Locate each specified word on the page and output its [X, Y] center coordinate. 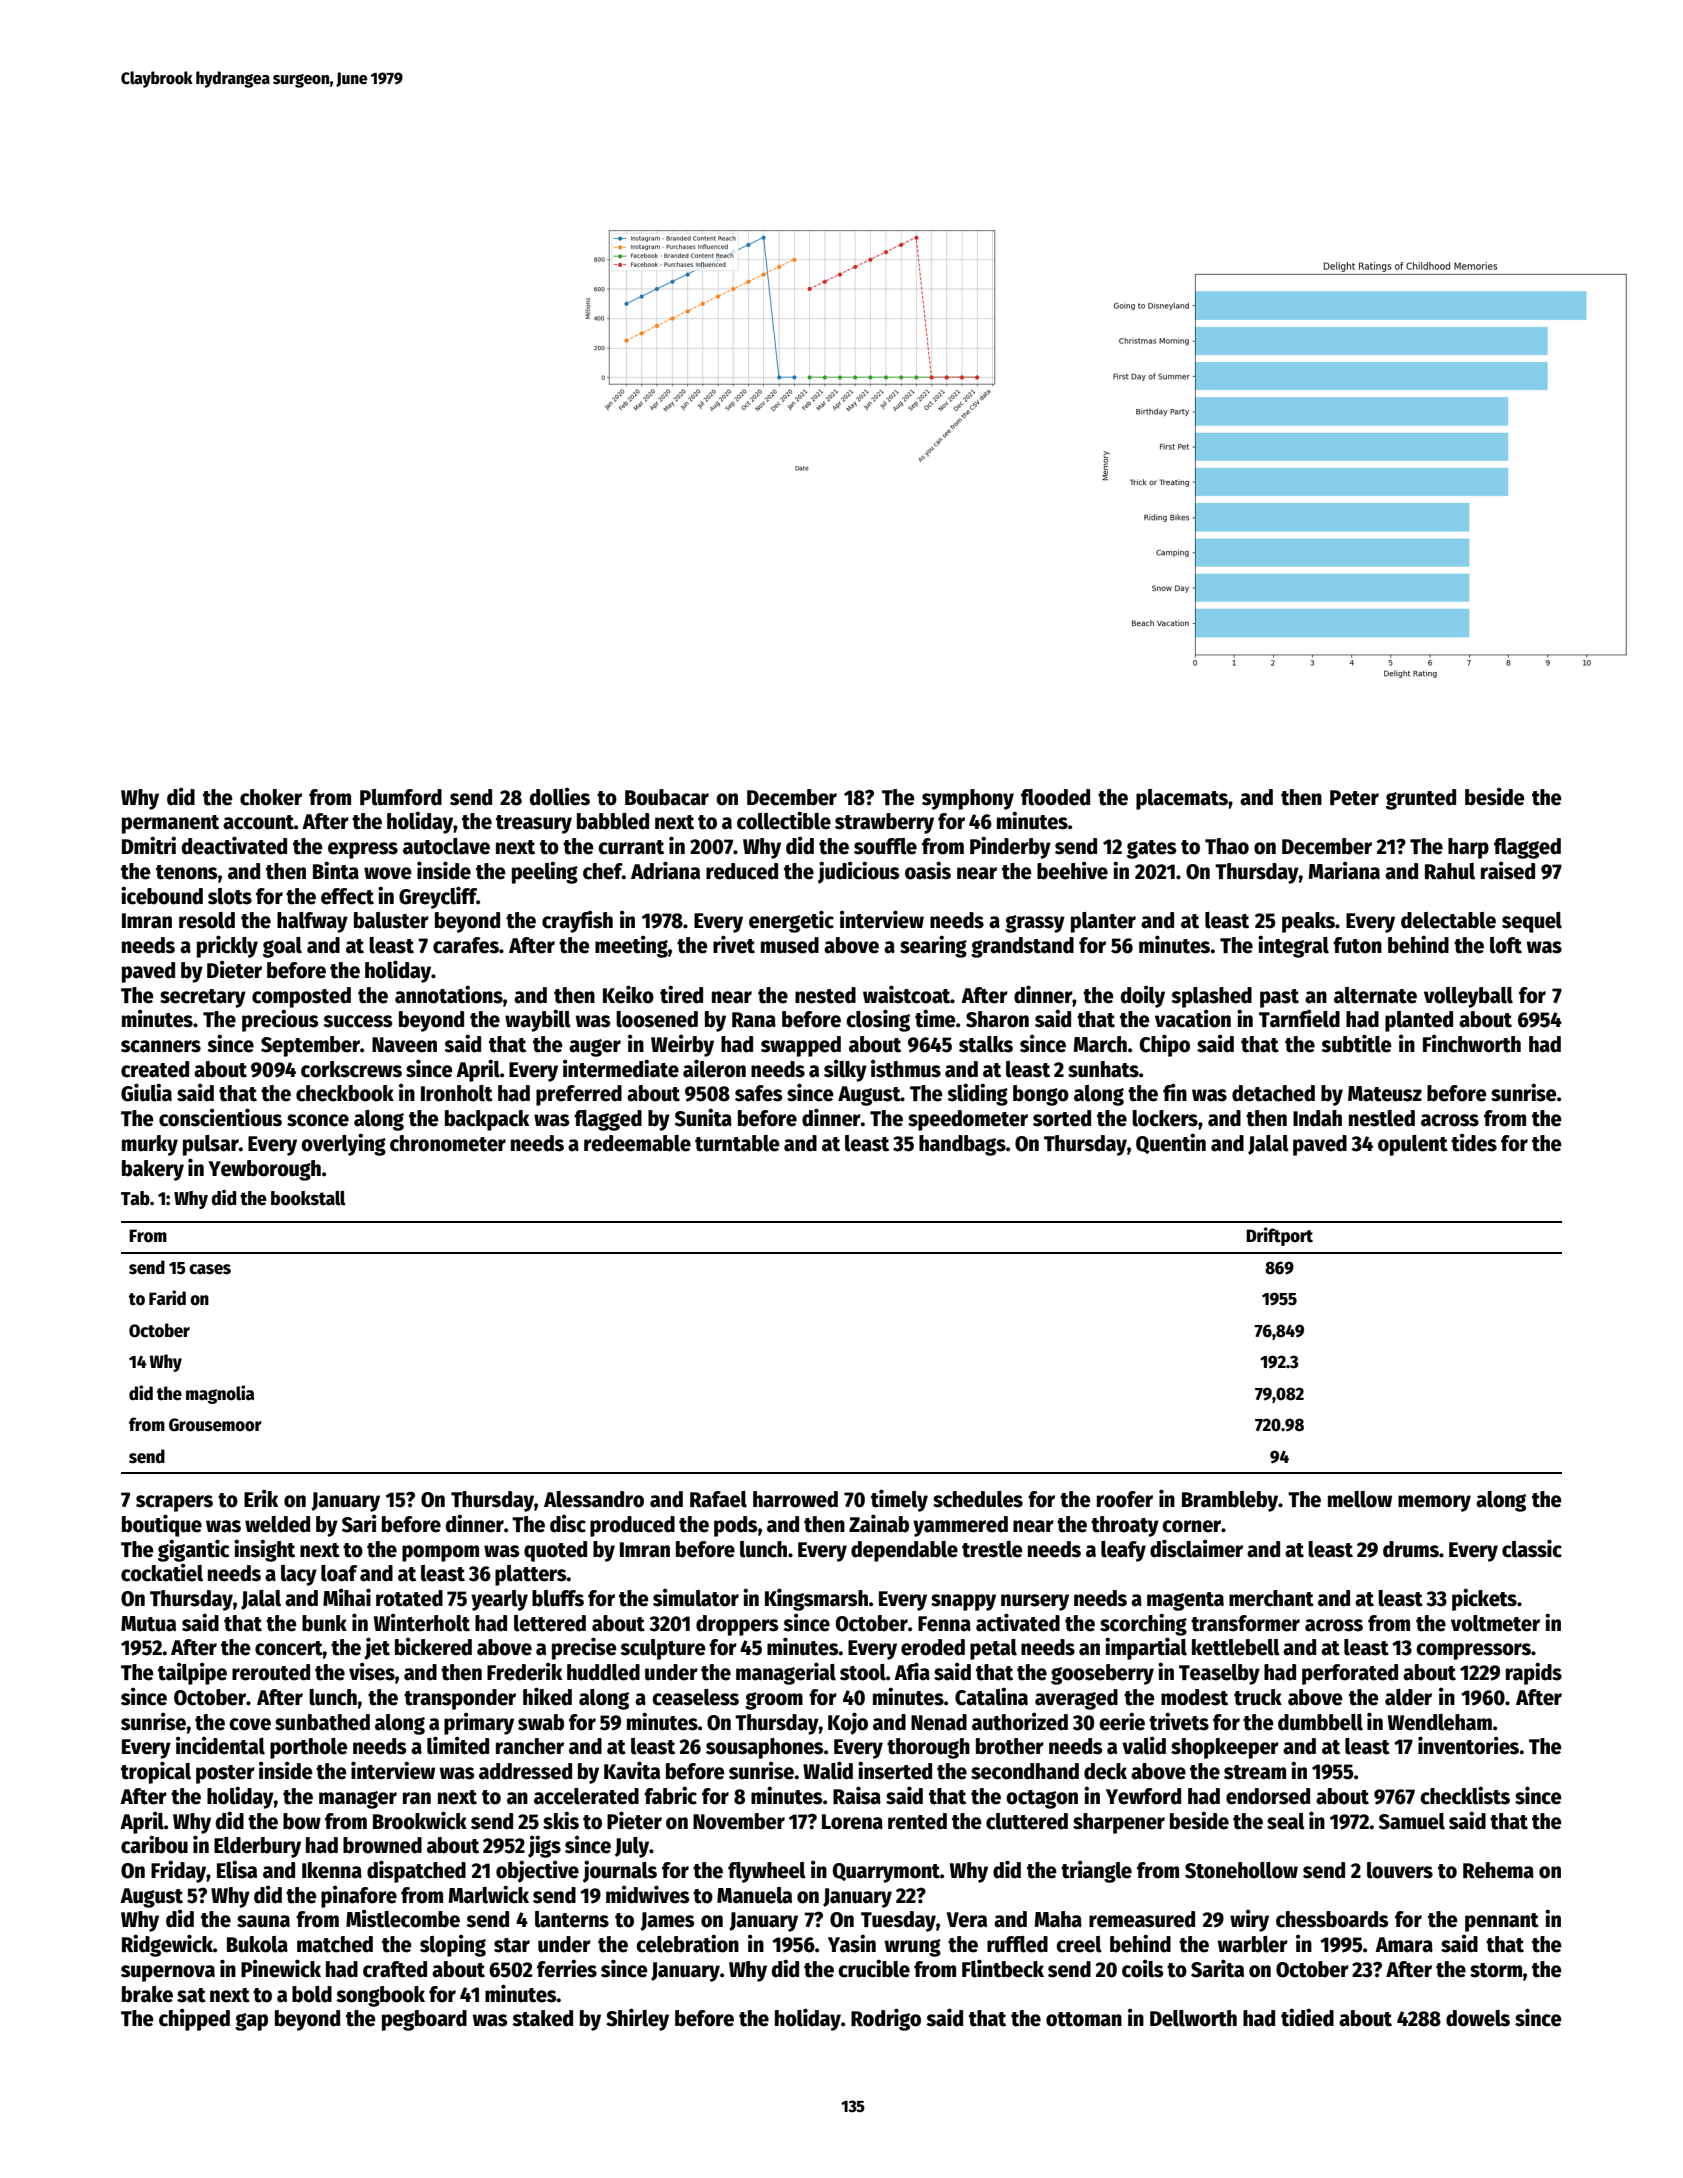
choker [271, 797]
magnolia [220, 1394]
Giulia [146, 1092]
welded [277, 1524]
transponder [460, 1699]
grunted [1421, 799]
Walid [828, 1770]
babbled [613, 821]
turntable [737, 1143]
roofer [1125, 1499]
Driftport [1279, 1236]
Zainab [879, 1523]
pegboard [424, 2020]
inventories [1468, 1745]
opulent [1413, 1145]
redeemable [637, 1143]
